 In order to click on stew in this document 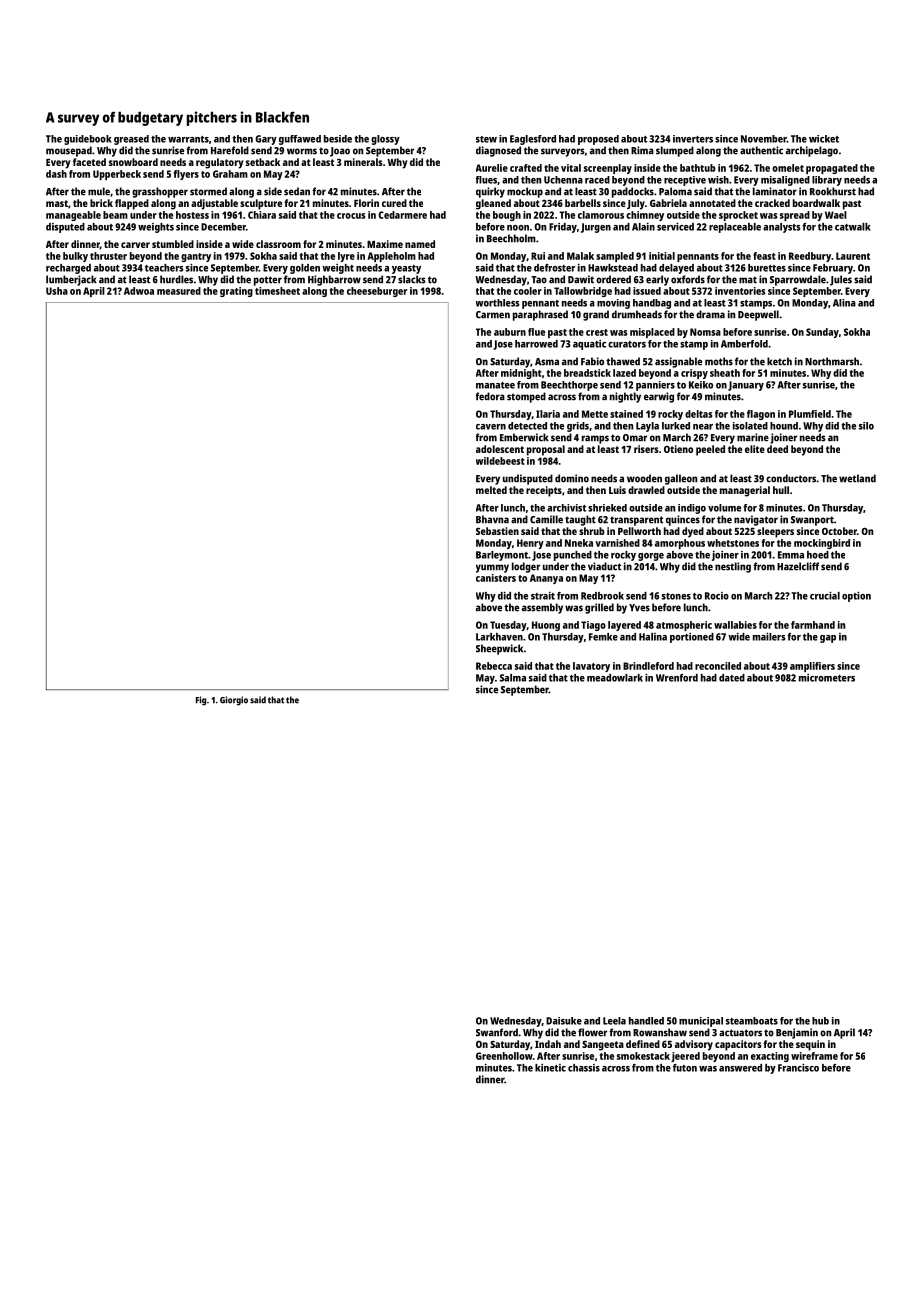, I will do `click(486, 139)`.
